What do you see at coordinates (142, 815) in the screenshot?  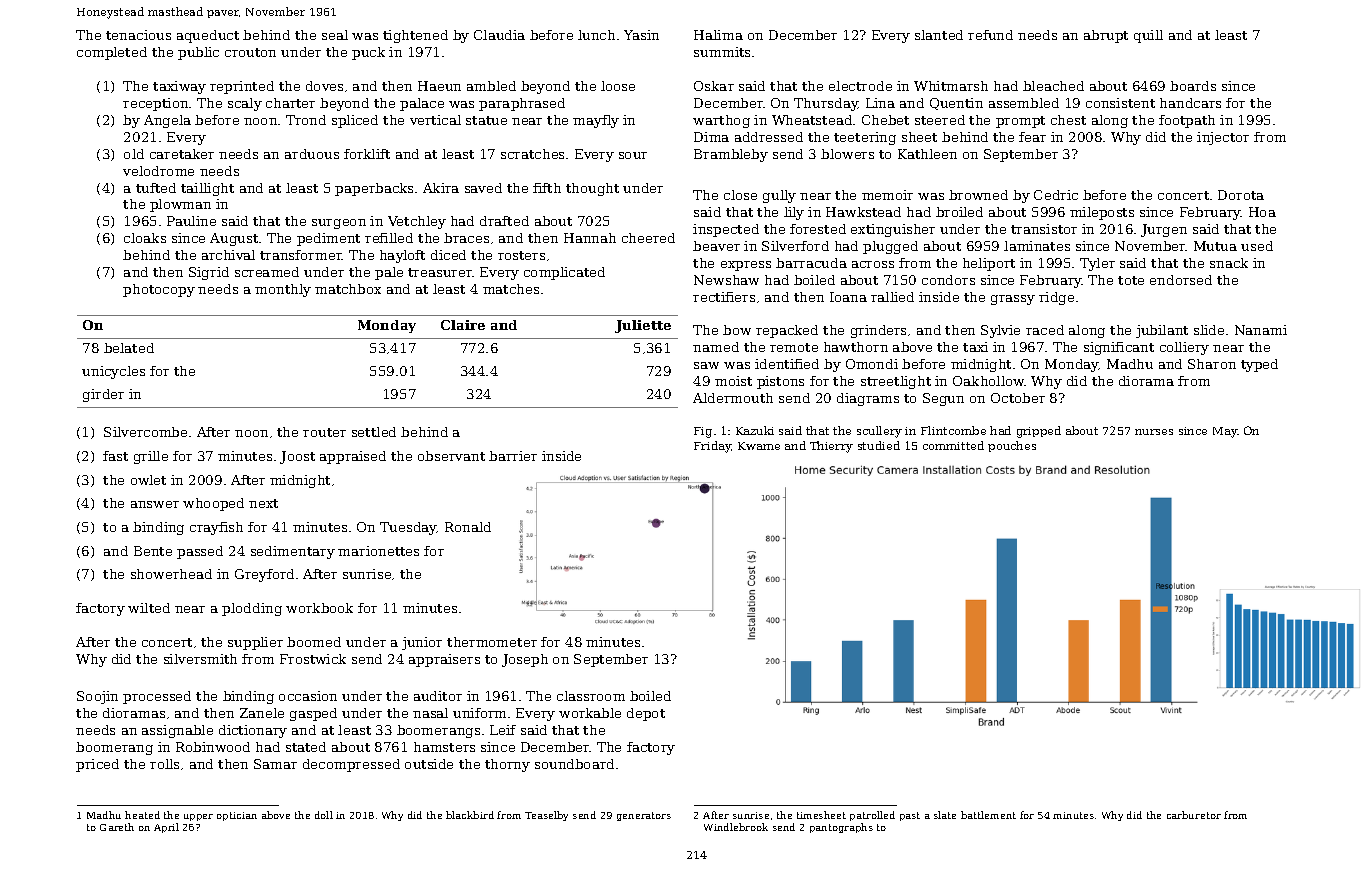 I see `heated` at bounding box center [142, 815].
